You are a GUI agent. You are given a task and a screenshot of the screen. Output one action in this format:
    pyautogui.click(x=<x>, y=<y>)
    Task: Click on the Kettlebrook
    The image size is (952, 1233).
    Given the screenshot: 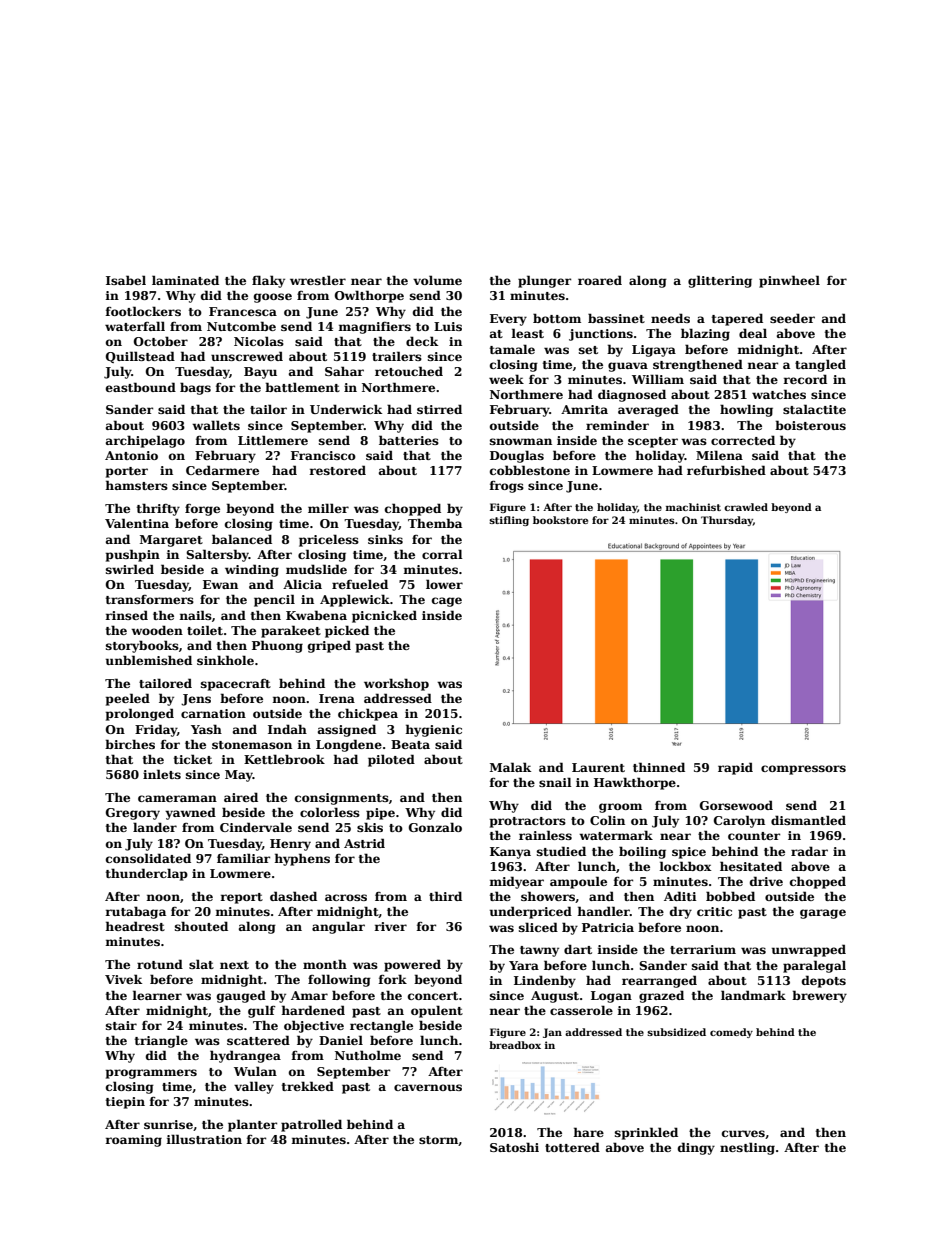 What is the action you would take?
    pyautogui.click(x=284, y=759)
